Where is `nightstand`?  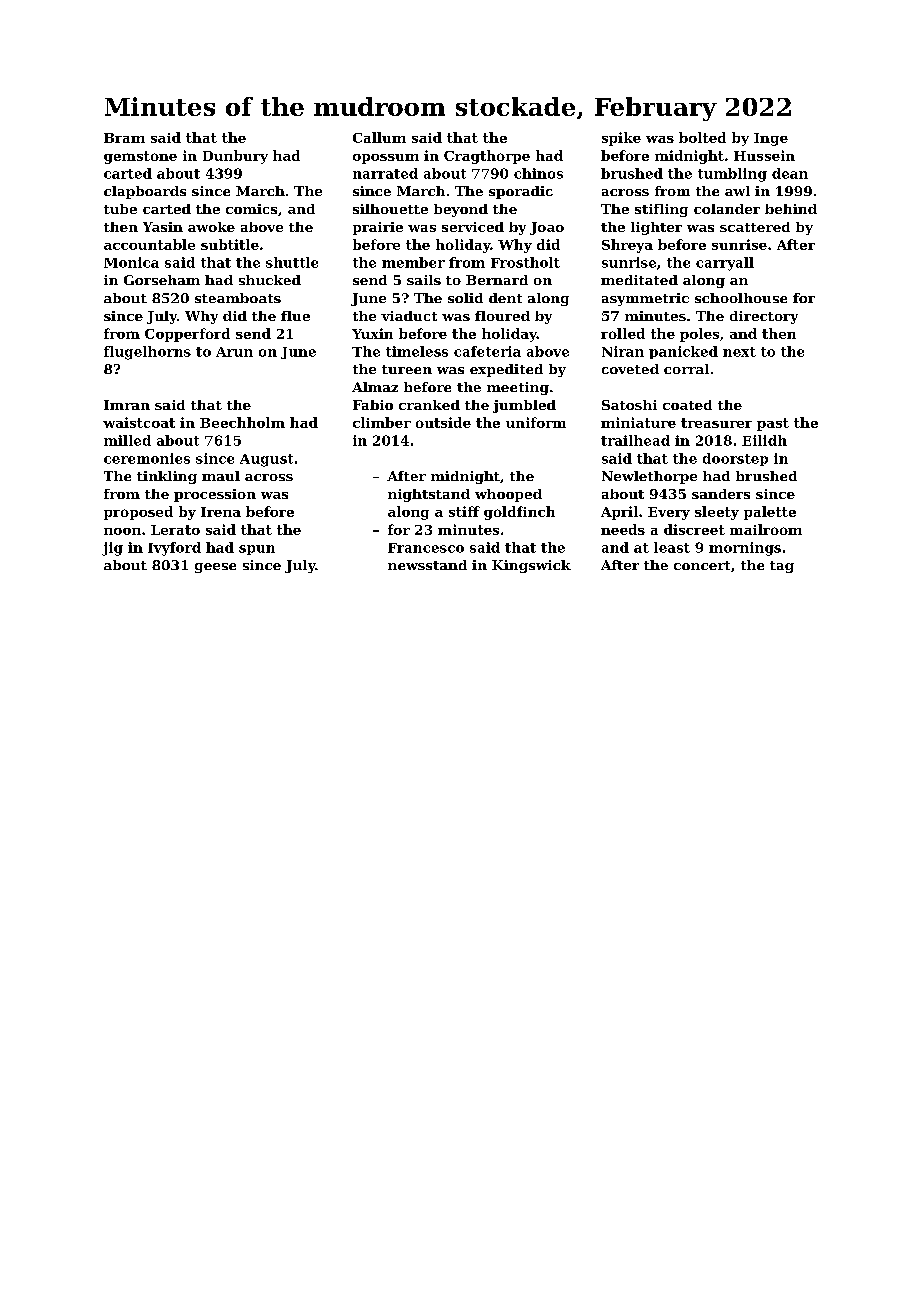
nightstand is located at coordinates (429, 495).
